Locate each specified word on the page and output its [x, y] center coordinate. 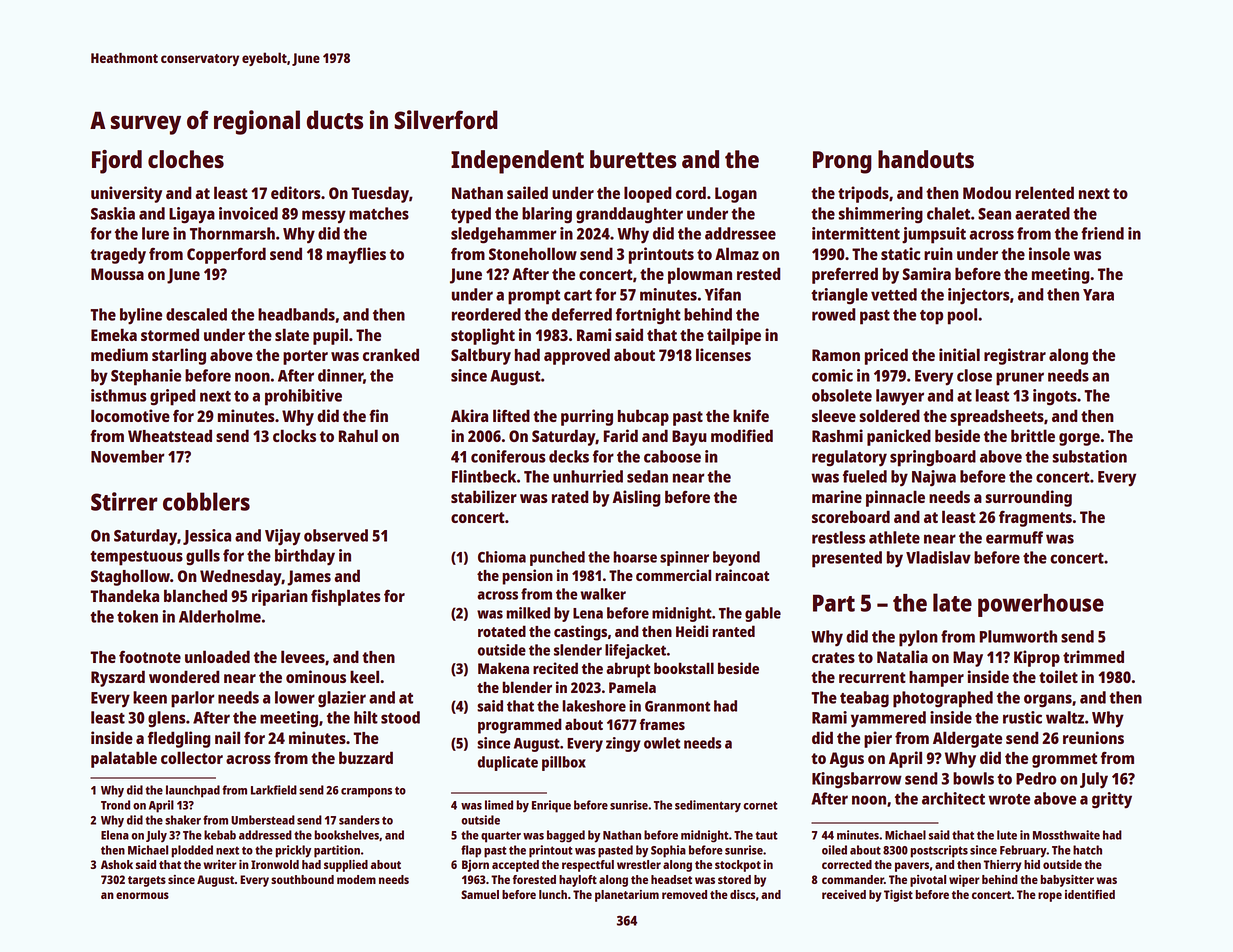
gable [763, 614]
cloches [186, 159]
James [309, 578]
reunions [1093, 737]
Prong [842, 162]
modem [356, 879]
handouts [926, 159]
